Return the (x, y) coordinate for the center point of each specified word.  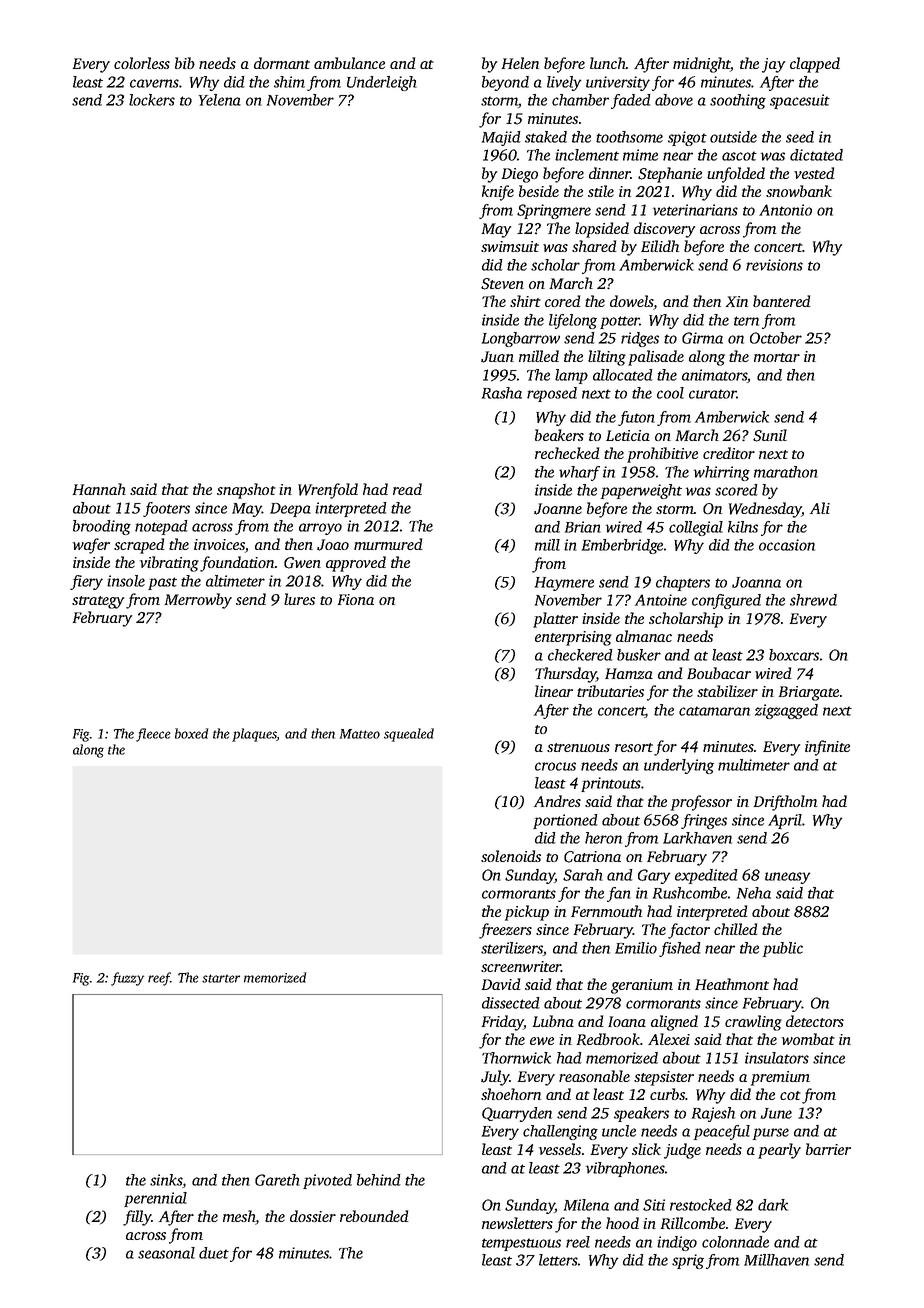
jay (773, 65)
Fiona (356, 599)
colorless (142, 63)
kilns (743, 527)
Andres (557, 801)
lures (299, 599)
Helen (520, 63)
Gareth (277, 1180)
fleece (153, 735)
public (783, 949)
